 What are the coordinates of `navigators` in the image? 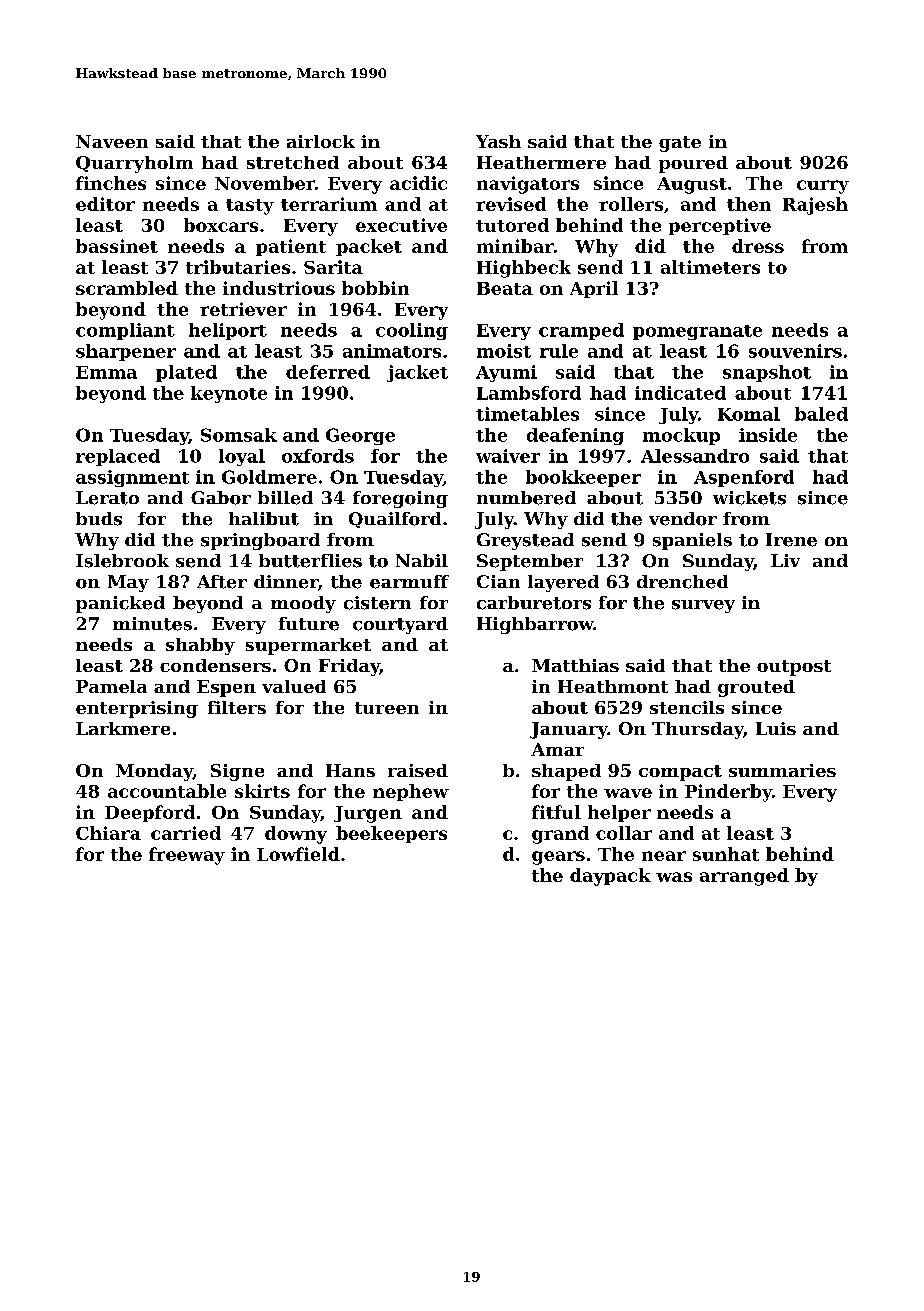 It's located at (528, 185).
